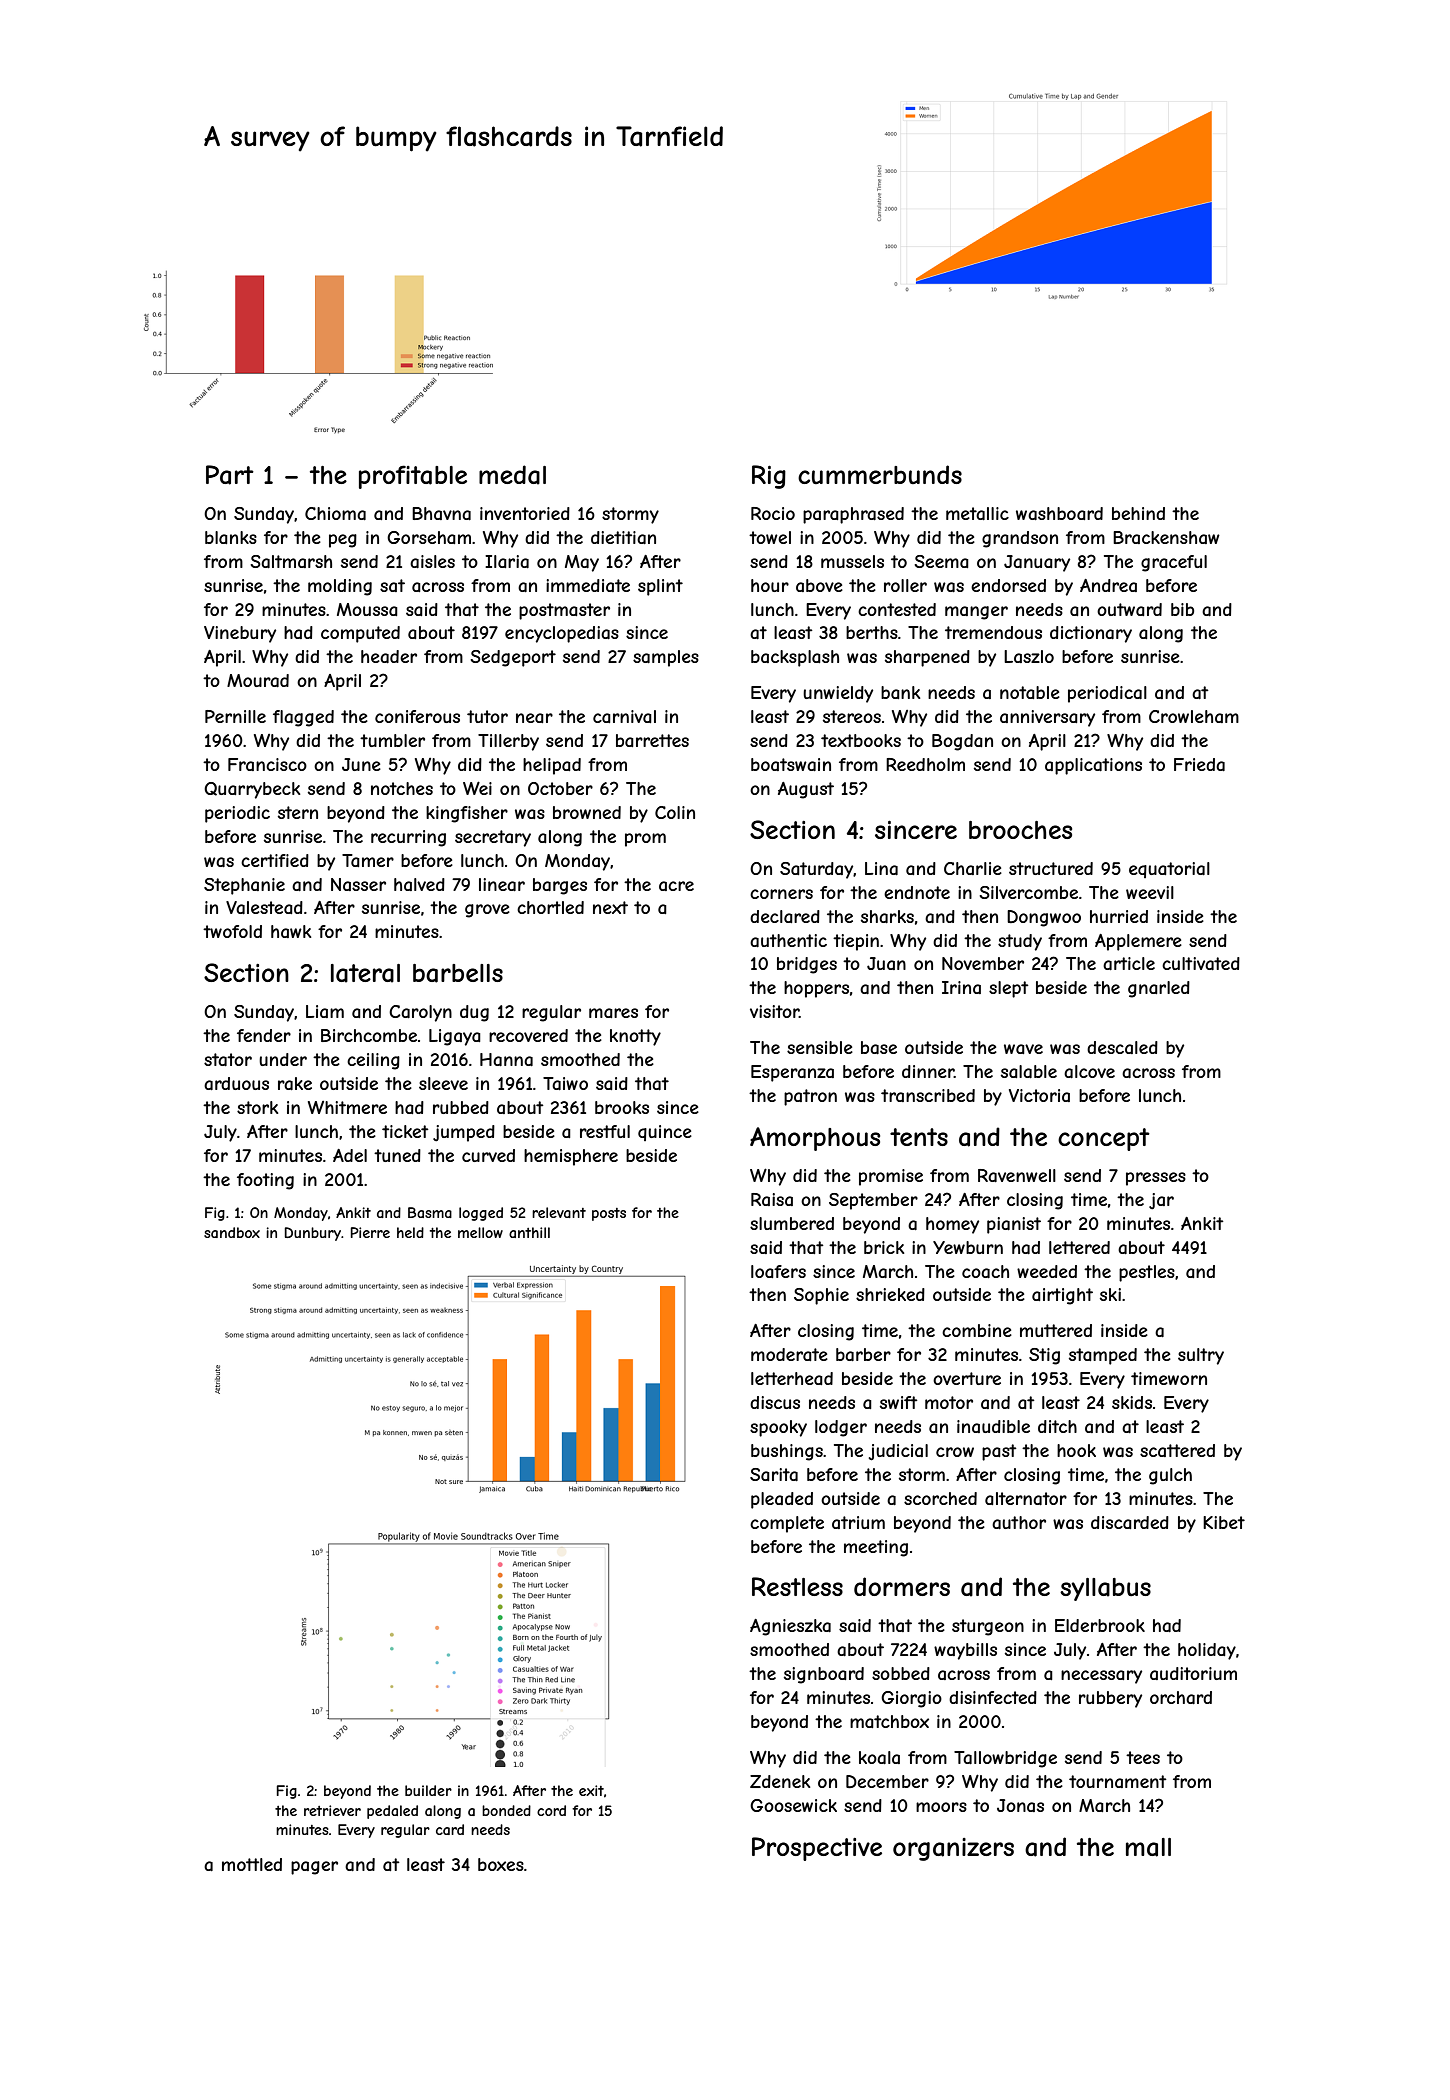  What do you see at coordinates (795, 658) in the document?
I see `backsplash` at bounding box center [795, 658].
